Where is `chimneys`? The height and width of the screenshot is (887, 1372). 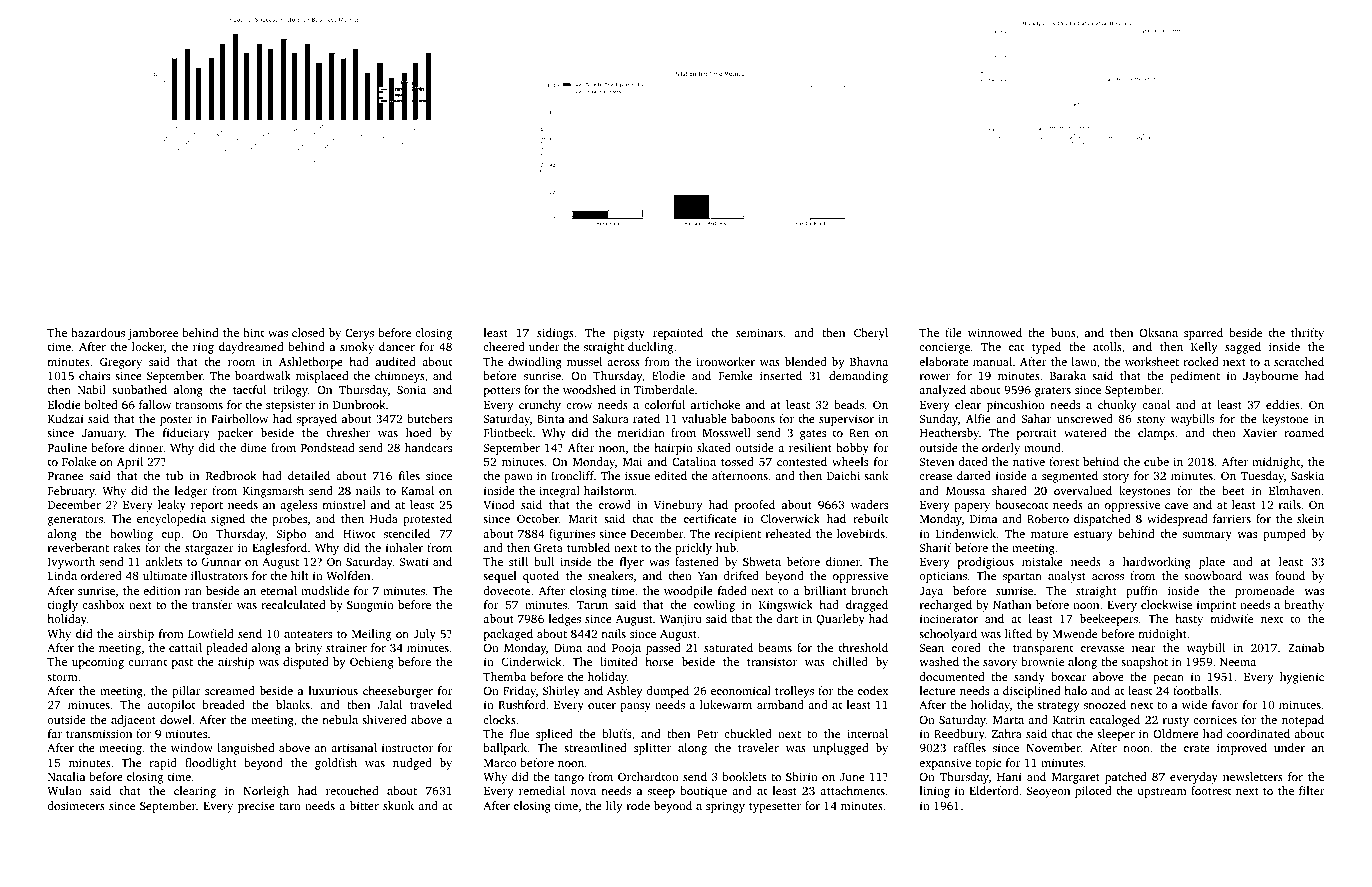 chimneys is located at coordinates (400, 377).
